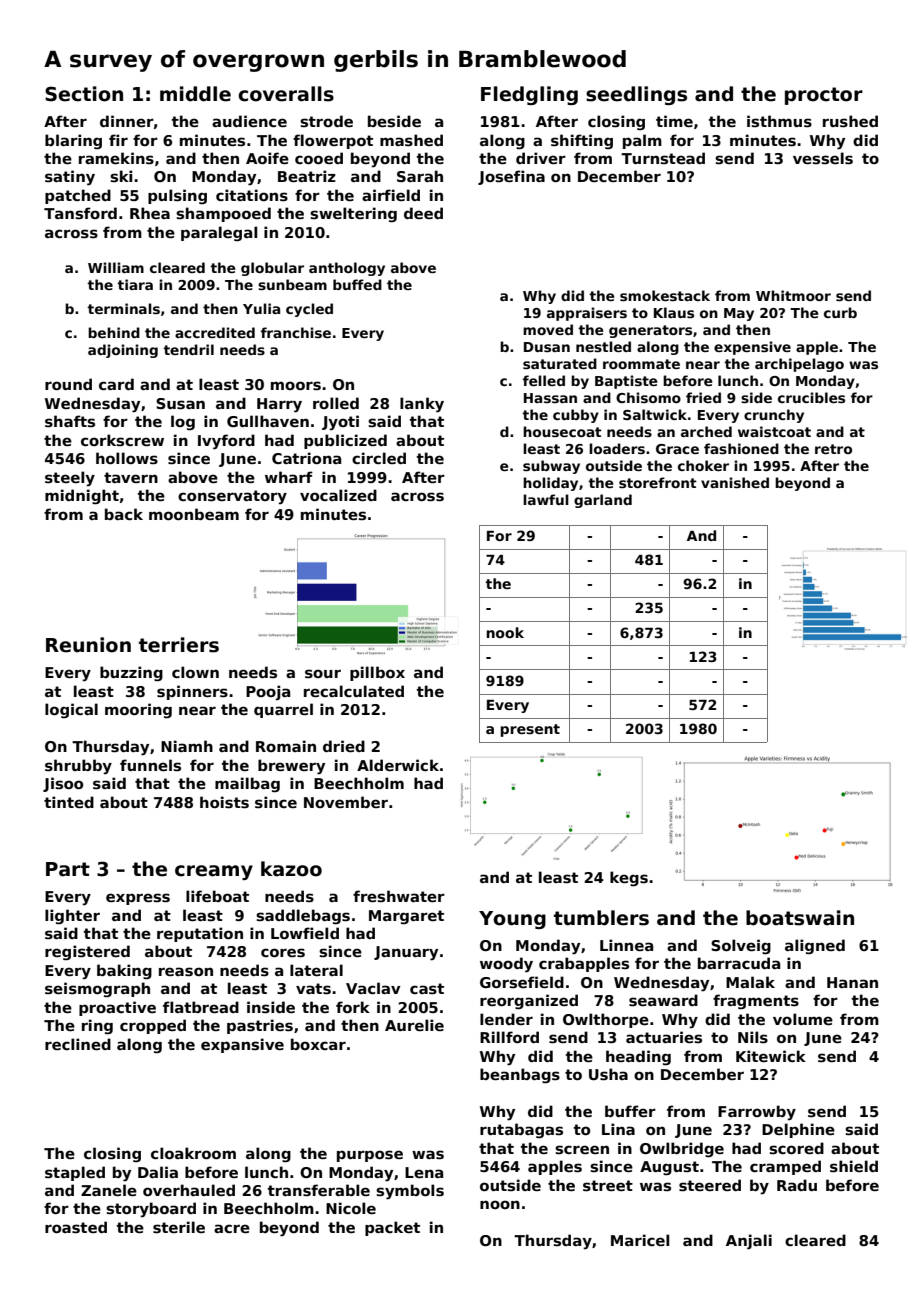 The width and height of the page is (924, 1308). What do you see at coordinates (703, 397) in the page?
I see `fried` at bounding box center [703, 397].
